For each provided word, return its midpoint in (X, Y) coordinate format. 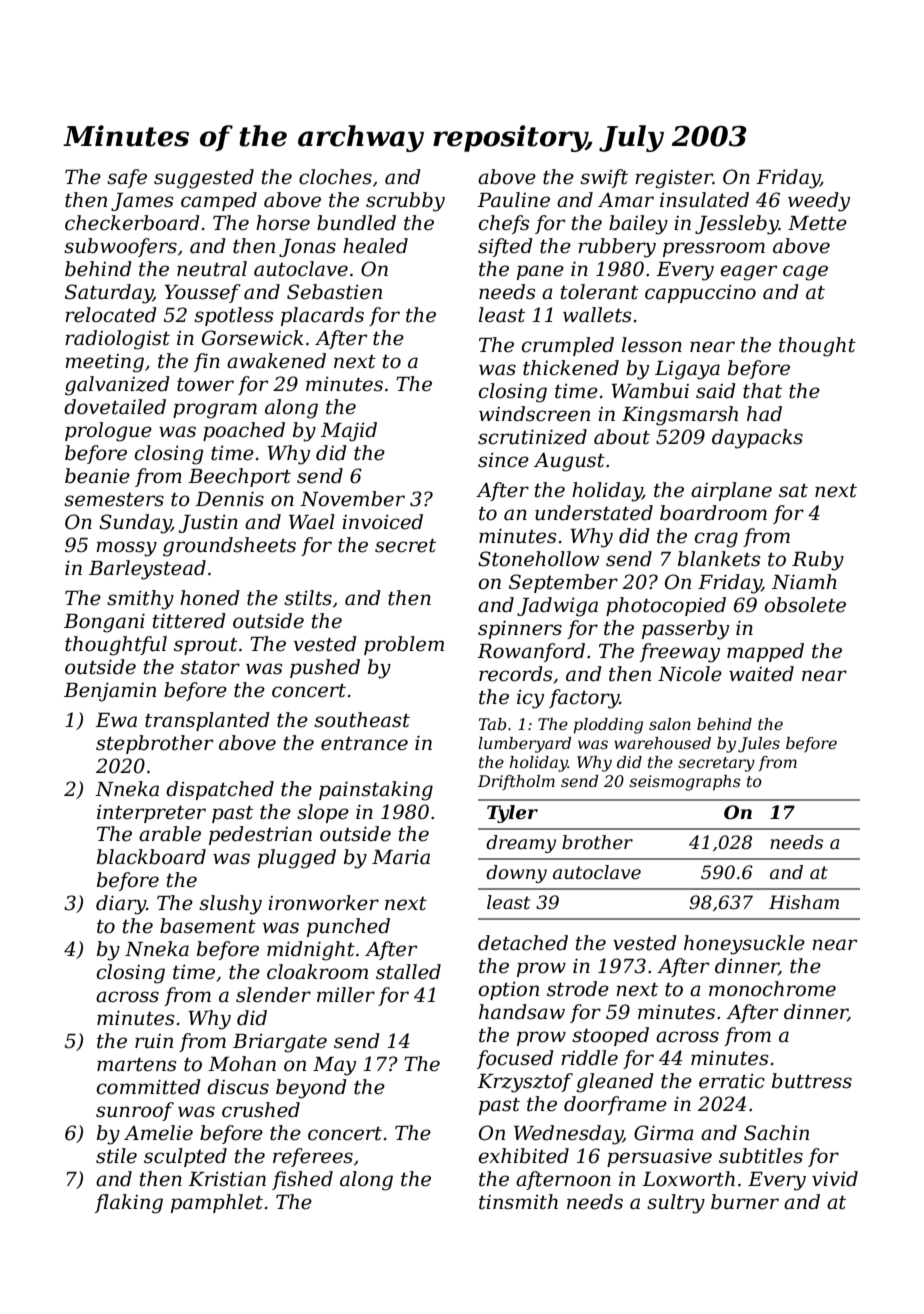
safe (127, 178)
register (674, 179)
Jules (759, 745)
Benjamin (110, 692)
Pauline (513, 200)
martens (136, 1064)
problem (404, 645)
